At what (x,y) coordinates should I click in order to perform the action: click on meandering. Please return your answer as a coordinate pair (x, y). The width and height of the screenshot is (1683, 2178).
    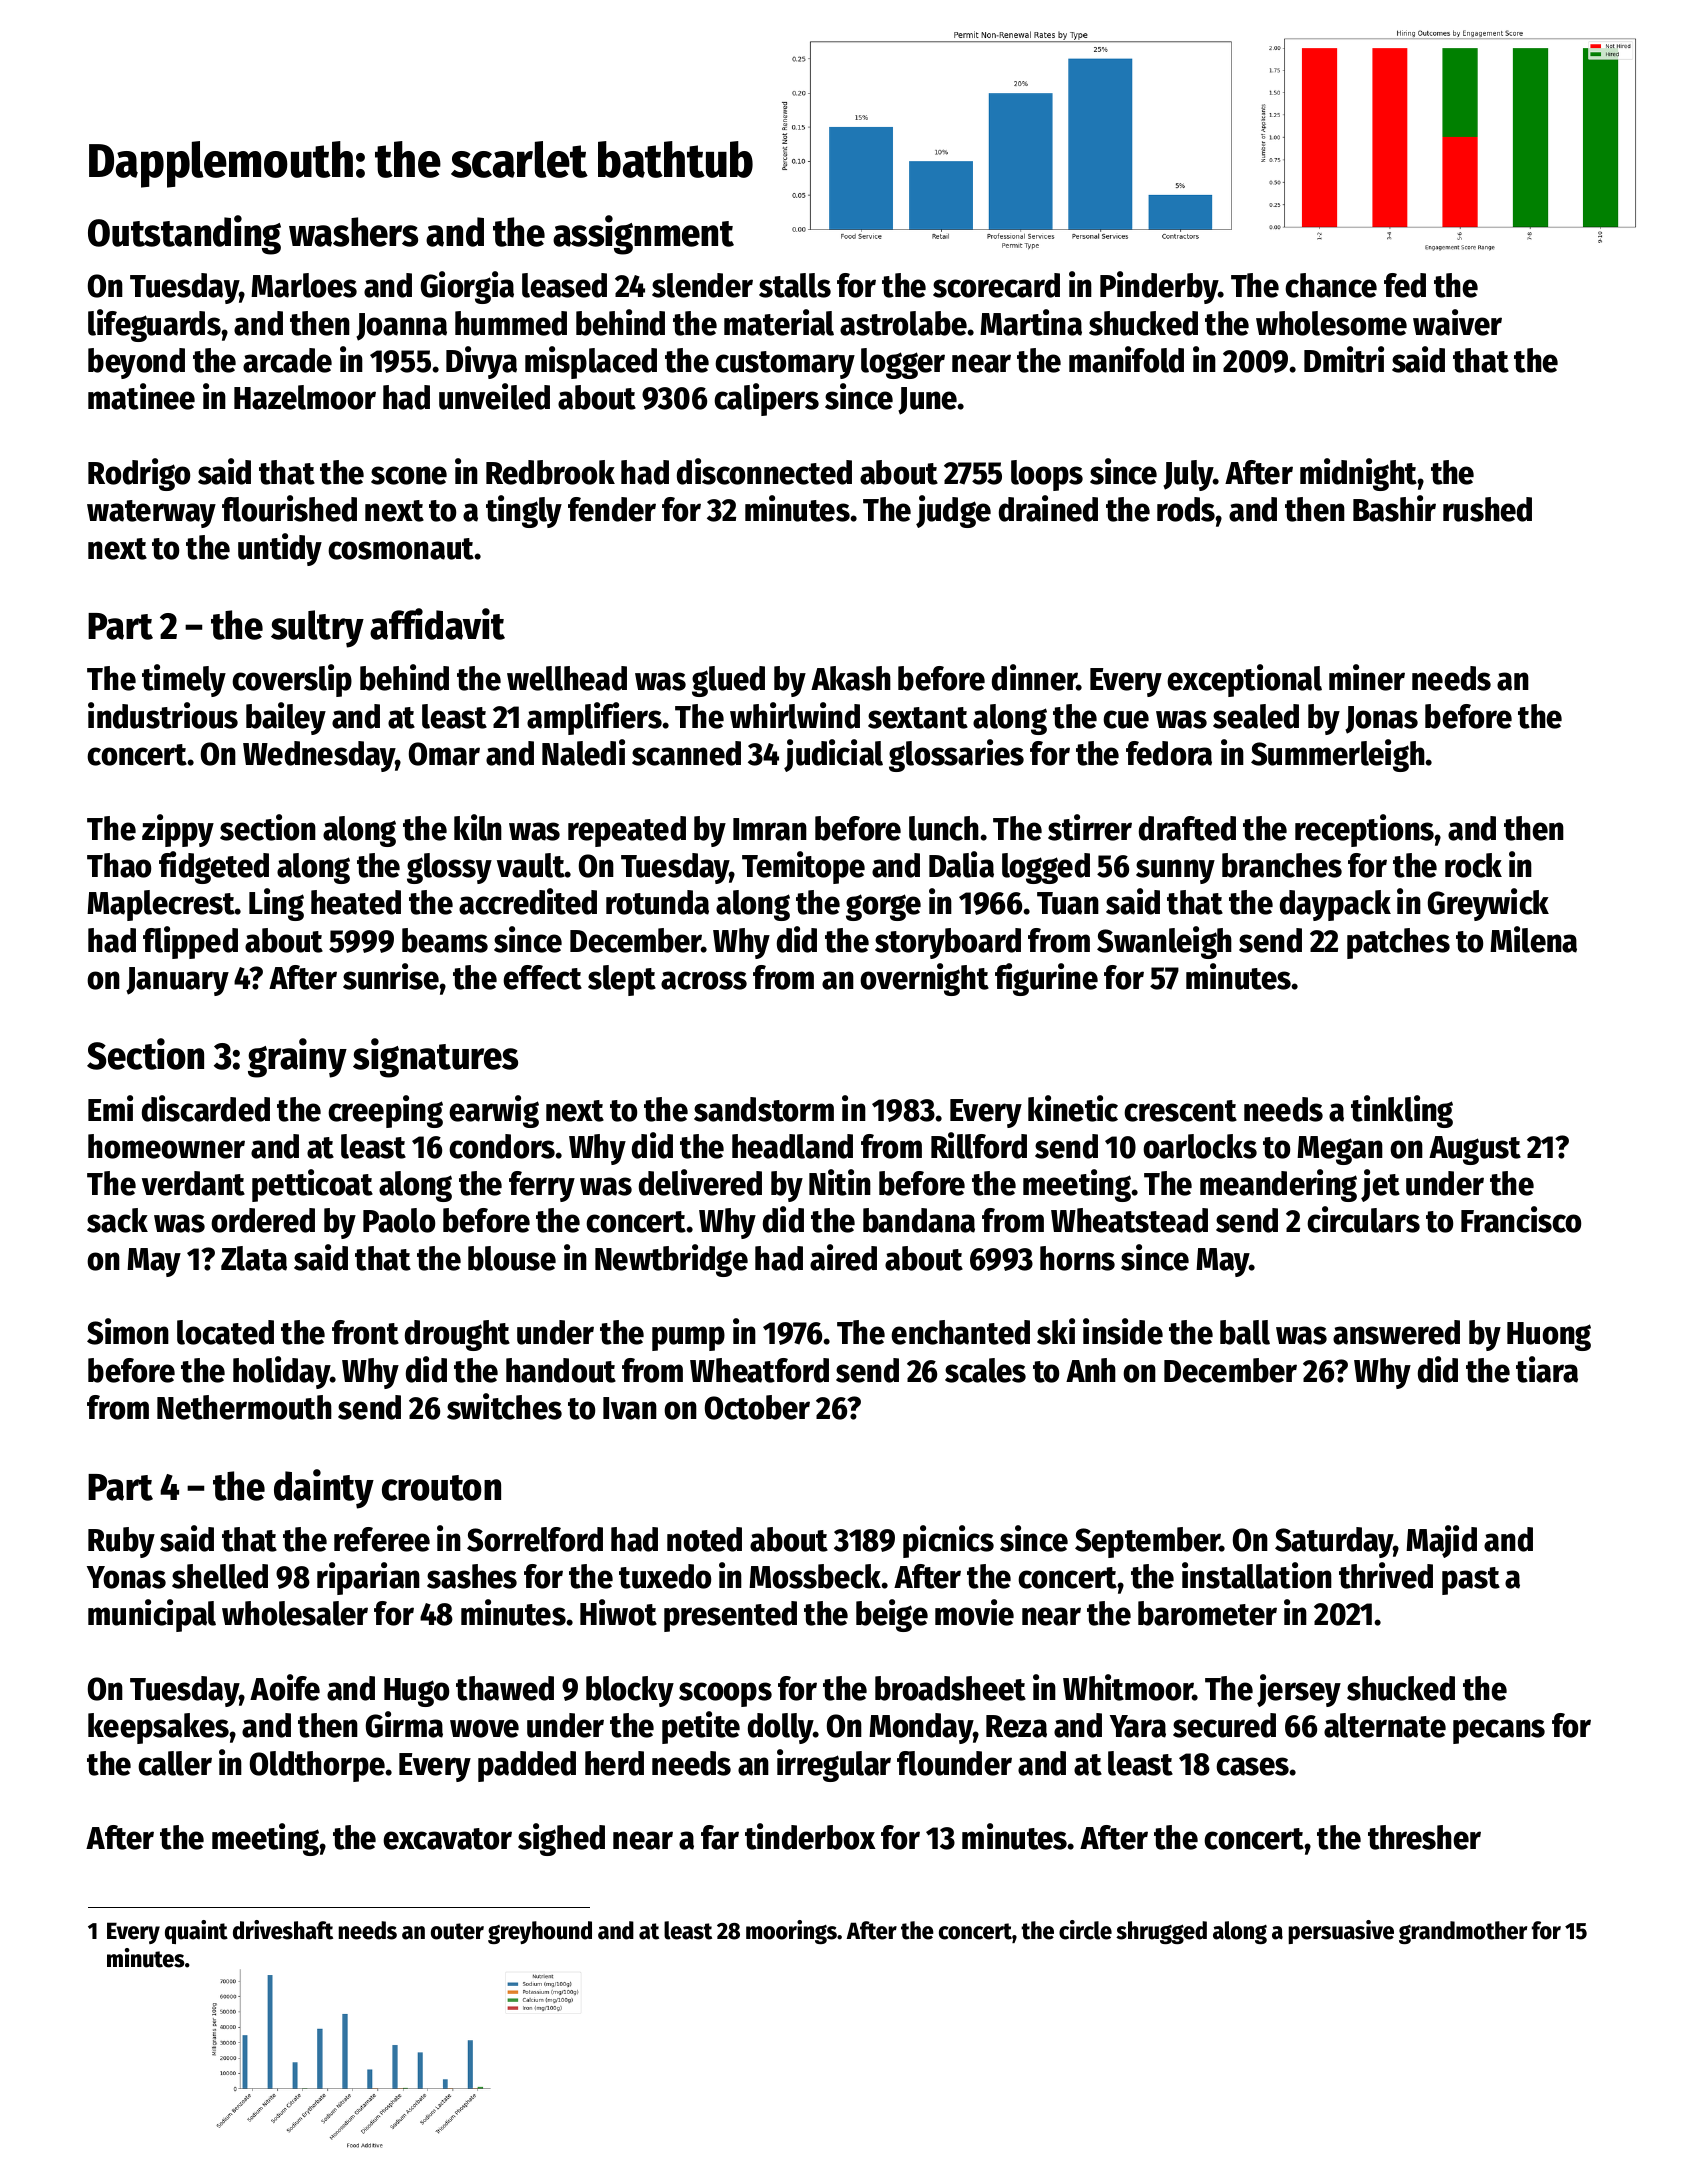
    Looking at the image, I should click on (1278, 1185).
